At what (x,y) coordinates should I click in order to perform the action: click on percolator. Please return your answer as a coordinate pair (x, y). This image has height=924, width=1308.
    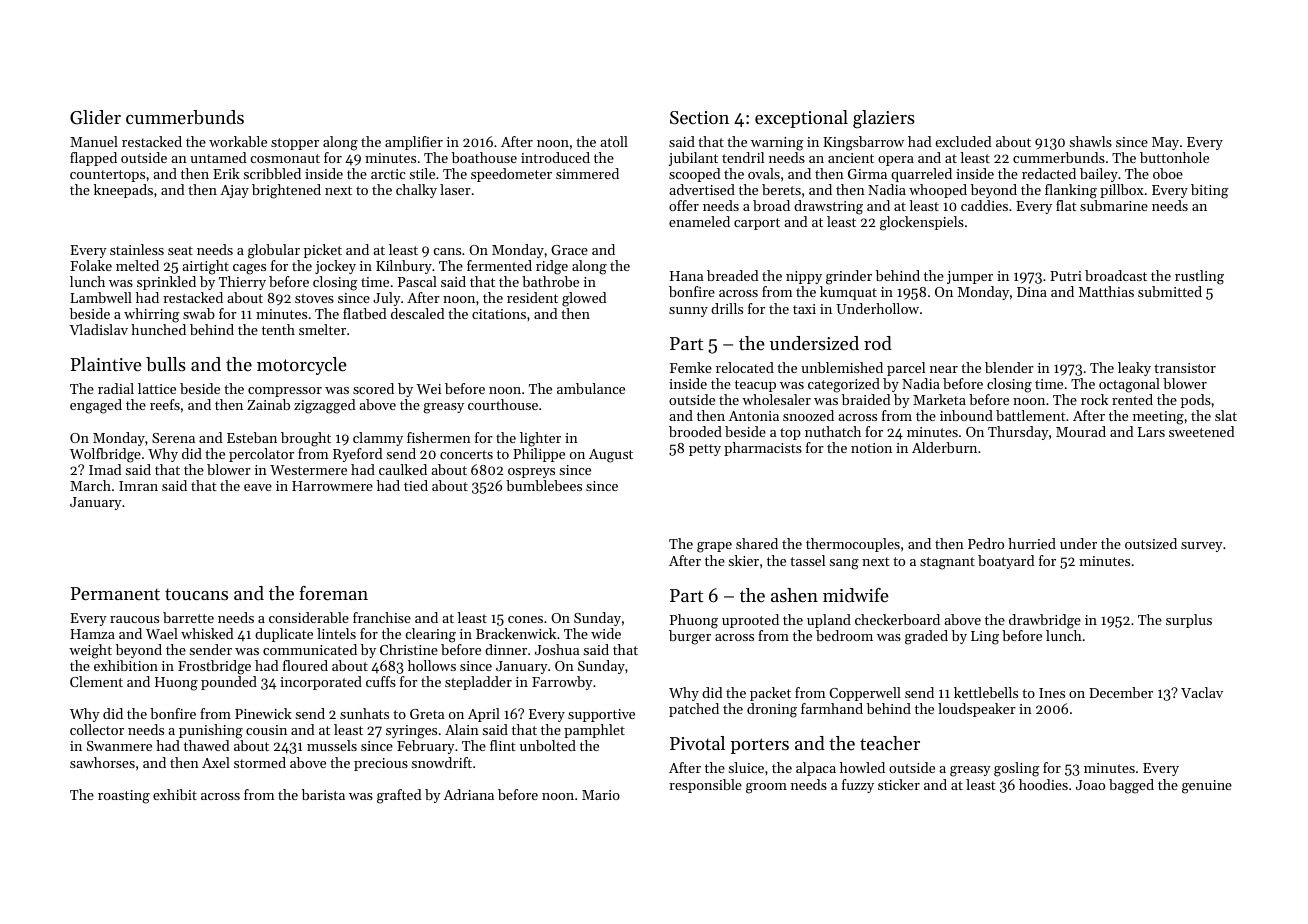
    Looking at the image, I should click on (261, 455).
